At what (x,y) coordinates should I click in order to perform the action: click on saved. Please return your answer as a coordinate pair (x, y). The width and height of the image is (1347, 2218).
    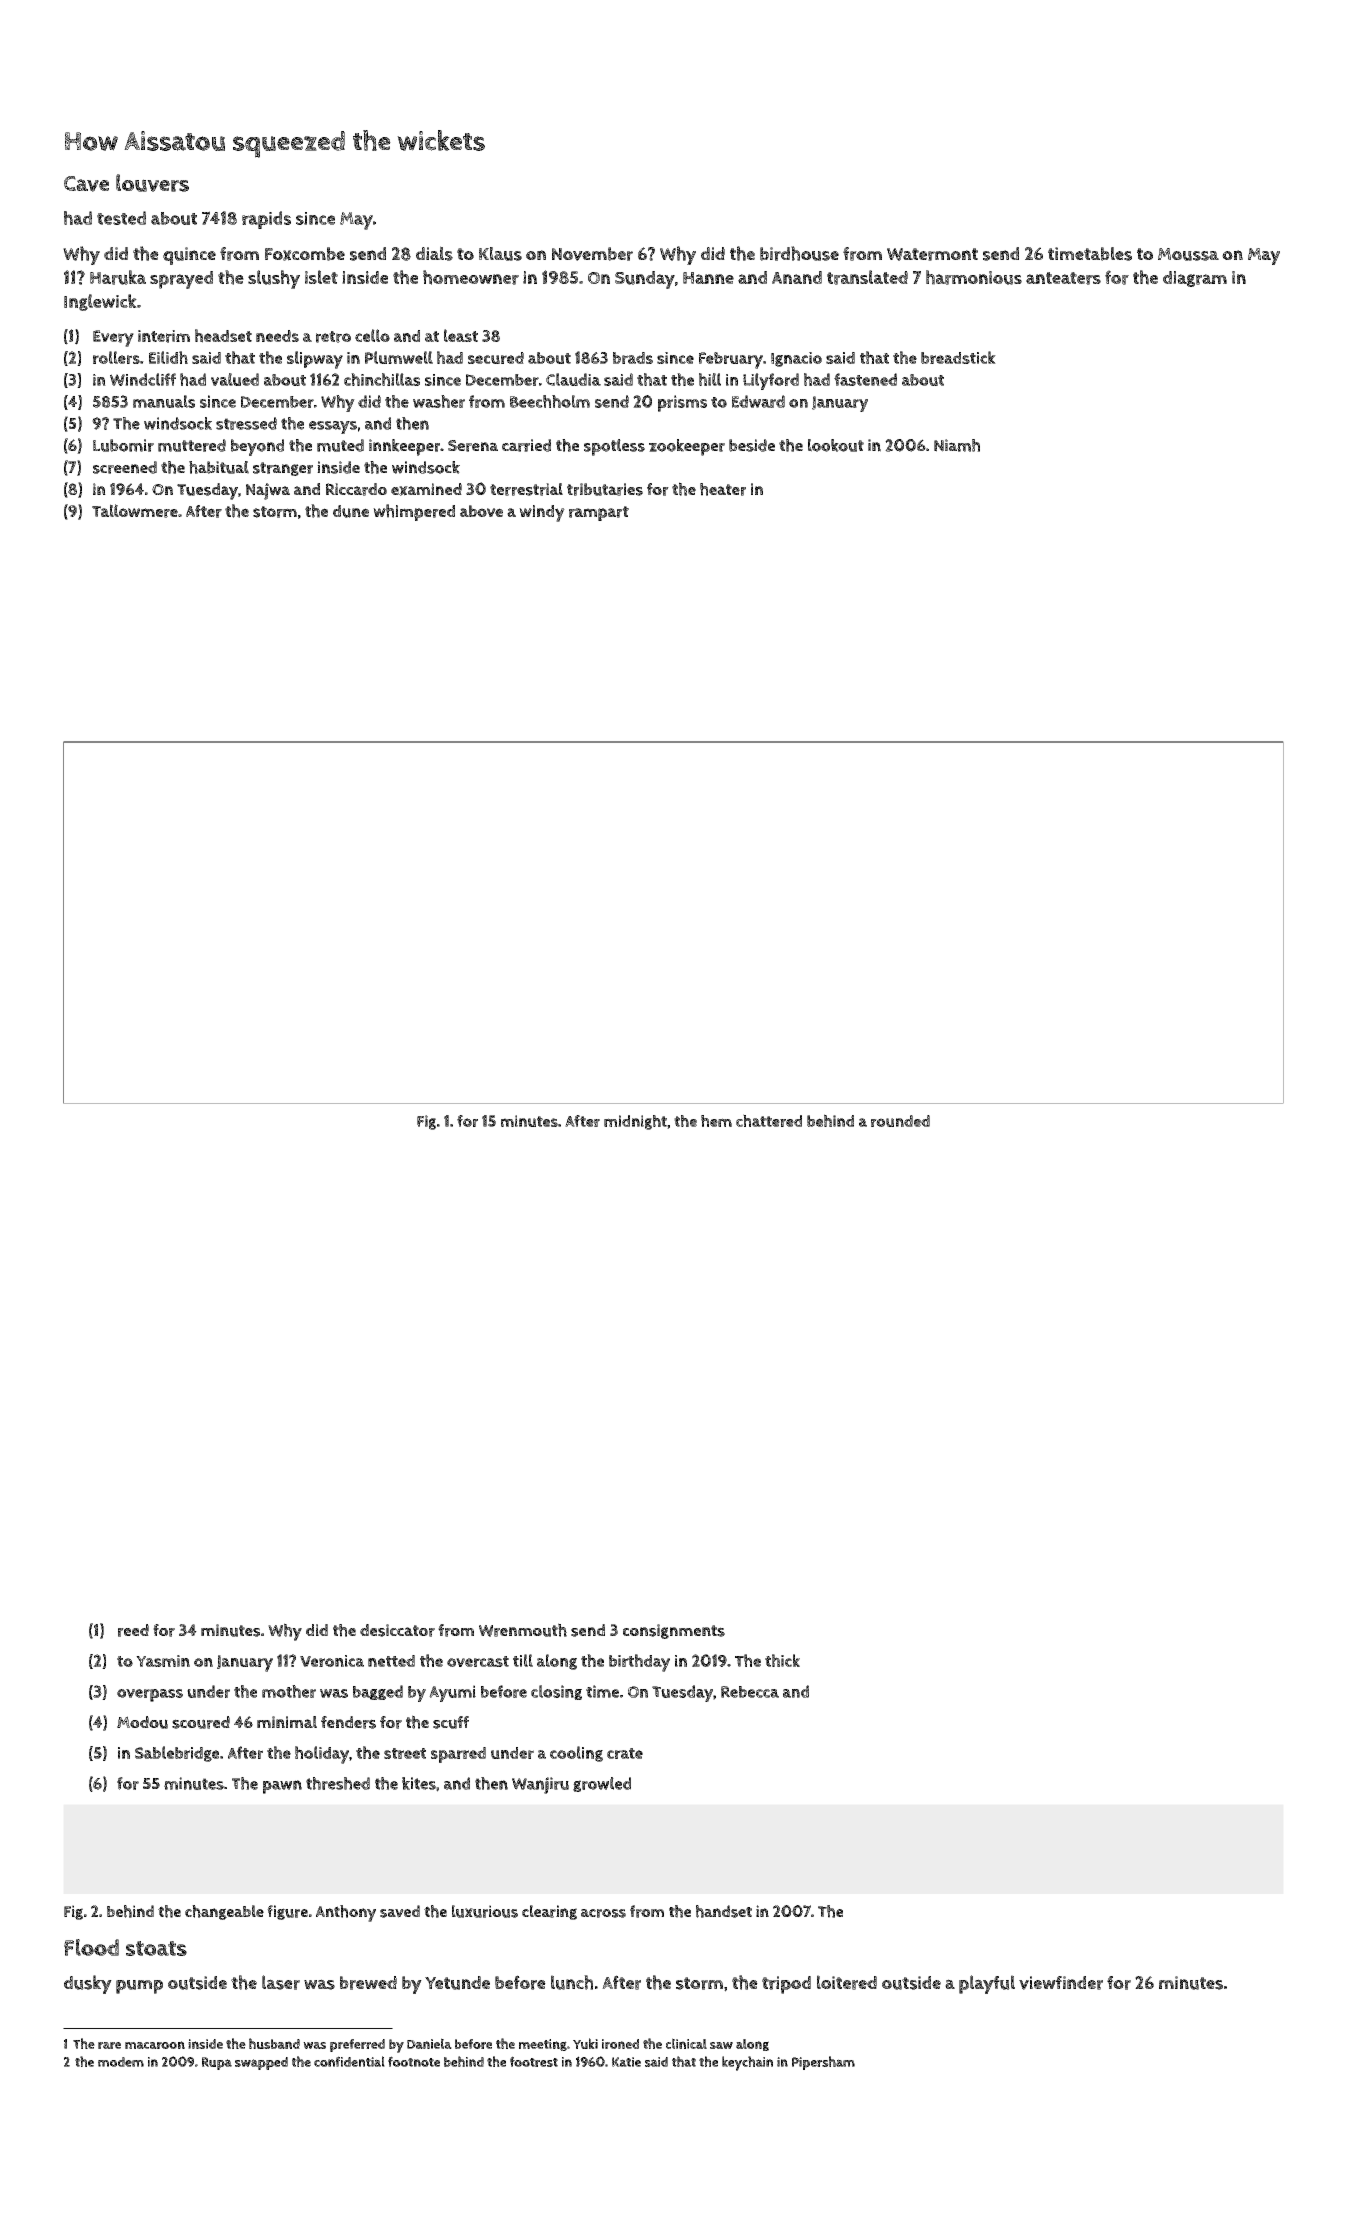
    Looking at the image, I should click on (400, 1911).
